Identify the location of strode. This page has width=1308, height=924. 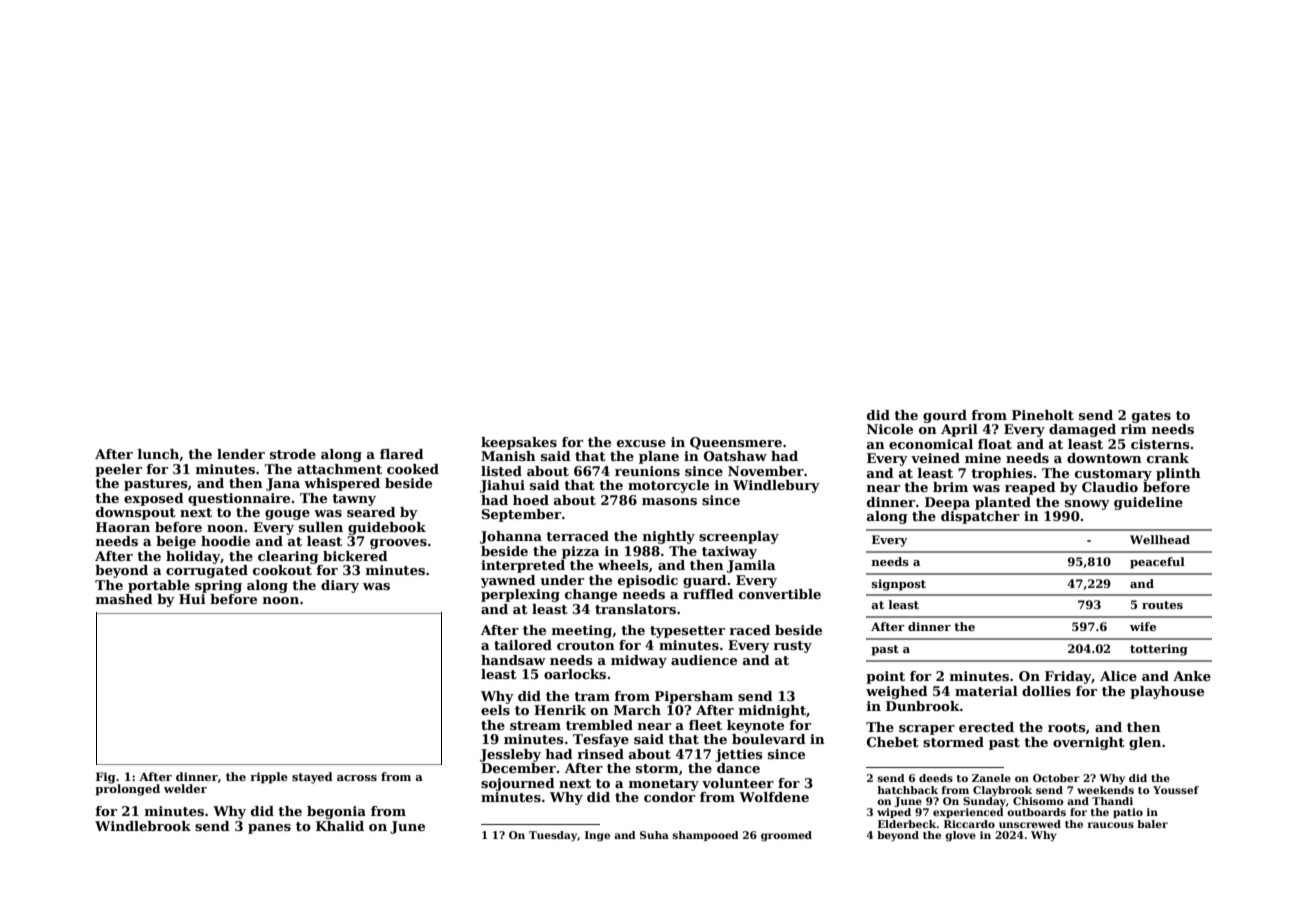
(293, 454).
